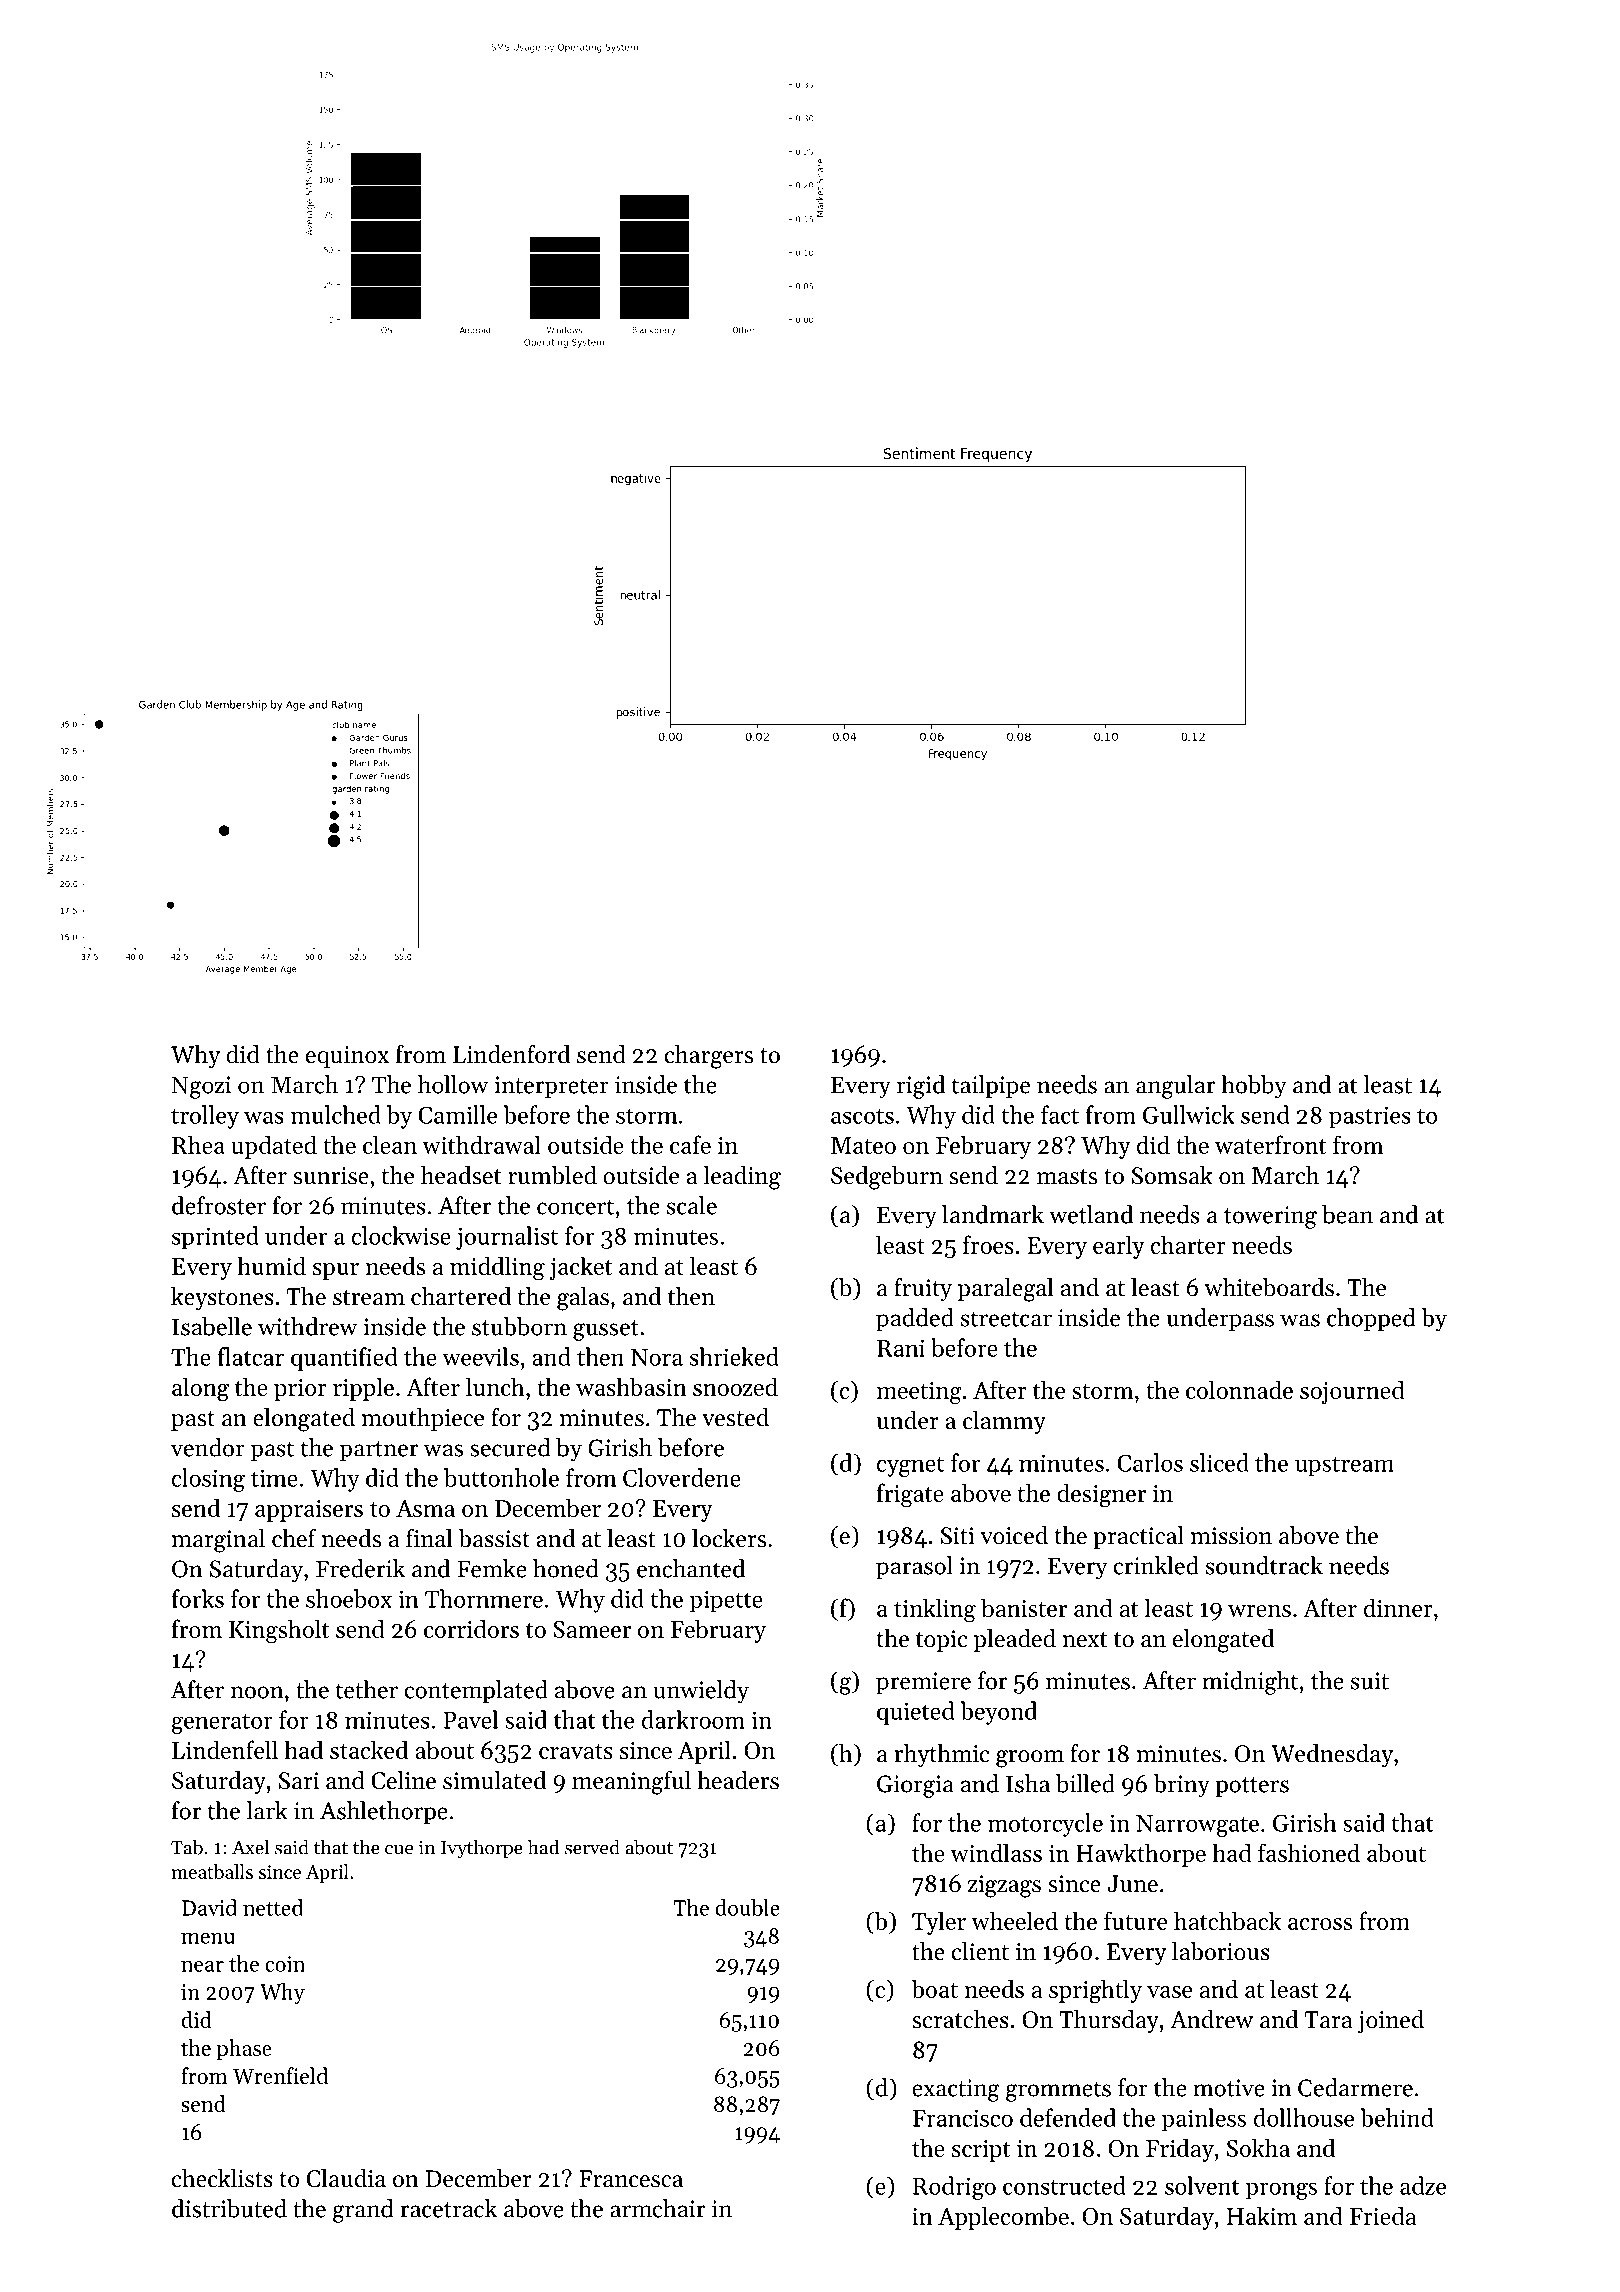  Describe the element at coordinates (956, 2090) in the document. I see `exacting` at that location.
